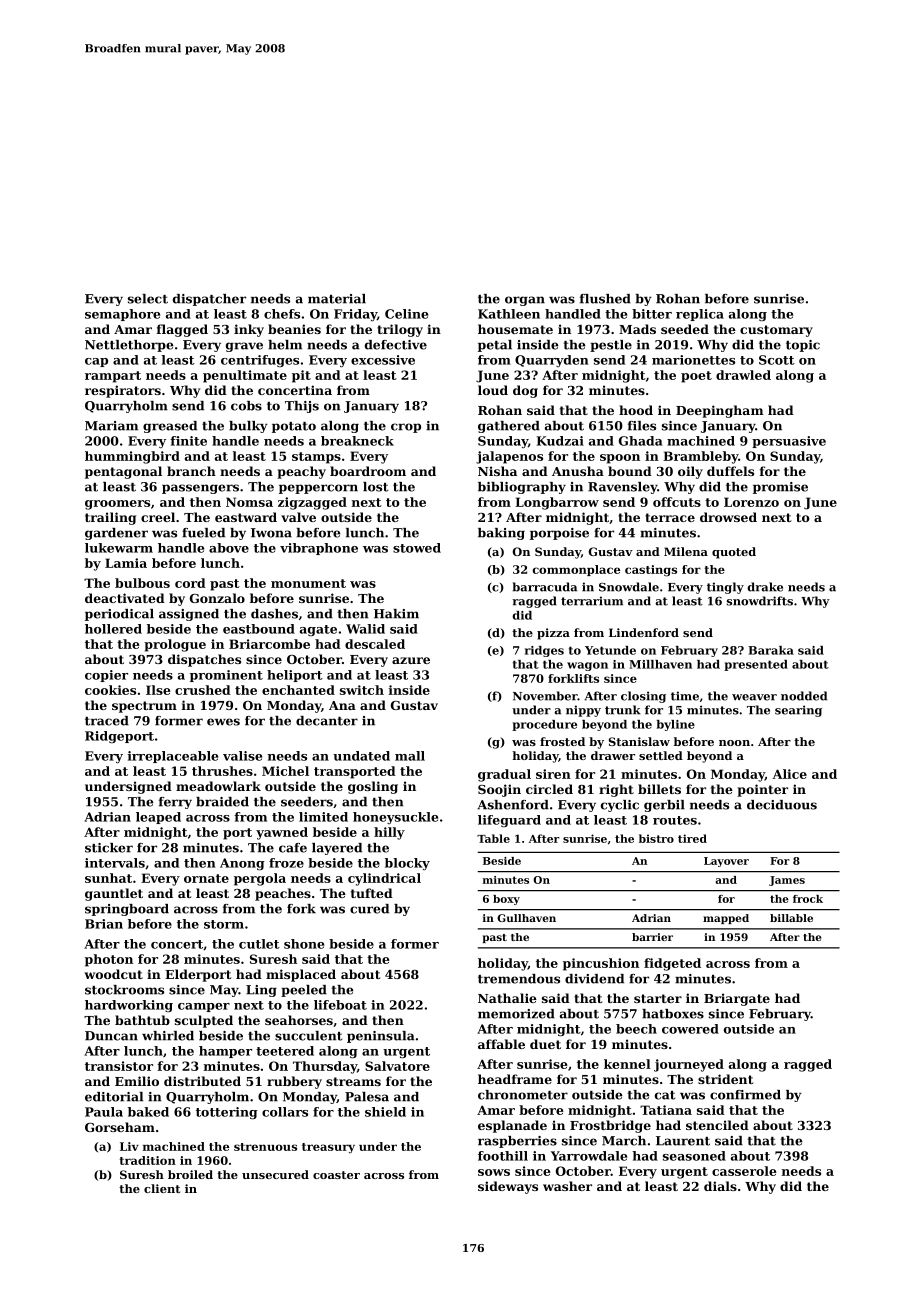  I want to click on Alice, so click(789, 774).
